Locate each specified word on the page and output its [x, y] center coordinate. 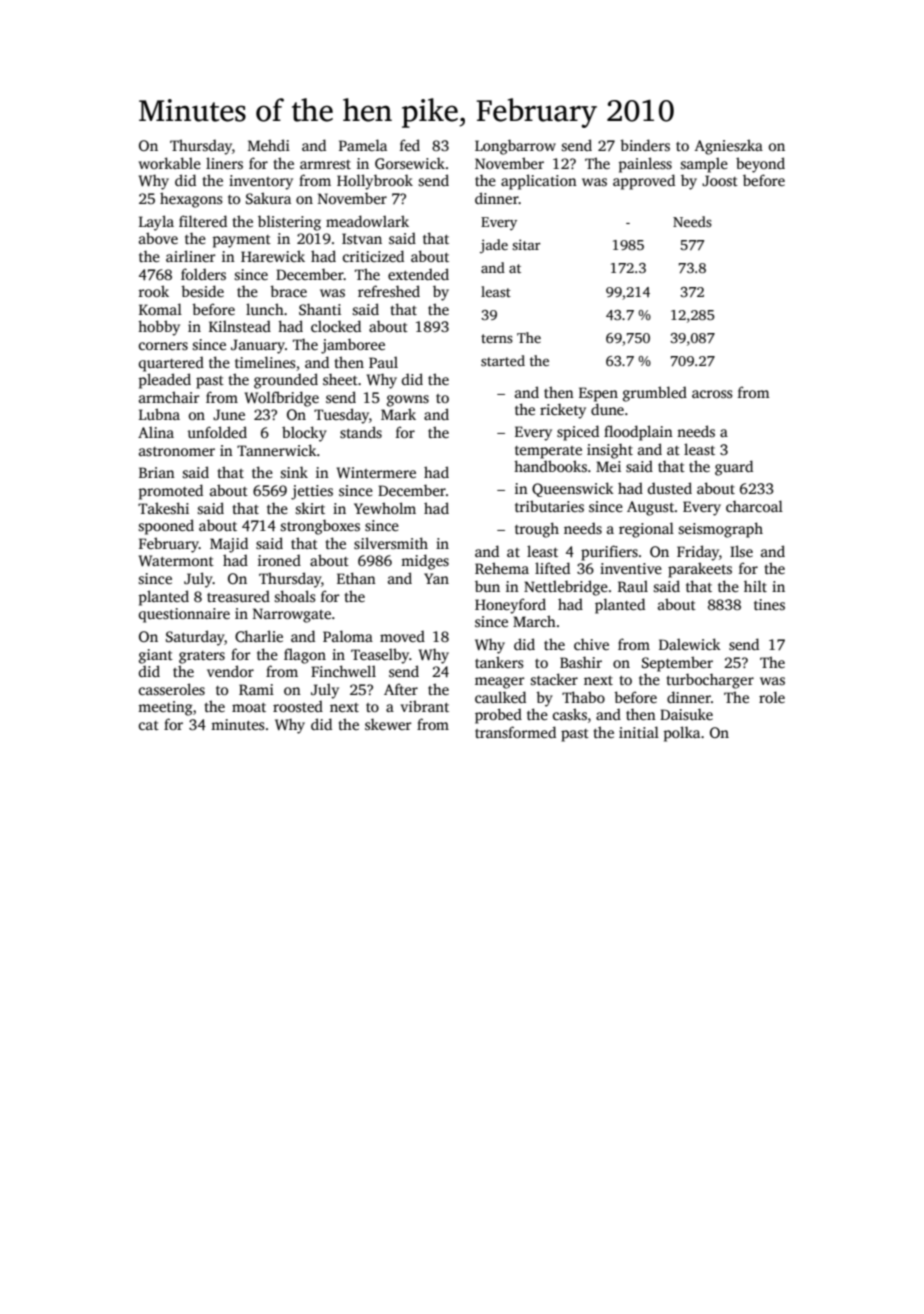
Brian [157, 472]
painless [645, 165]
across [712, 394]
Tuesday [341, 416]
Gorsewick [410, 163]
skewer [388, 724]
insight [610, 451]
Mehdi [269, 145]
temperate [548, 452]
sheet [340, 379]
